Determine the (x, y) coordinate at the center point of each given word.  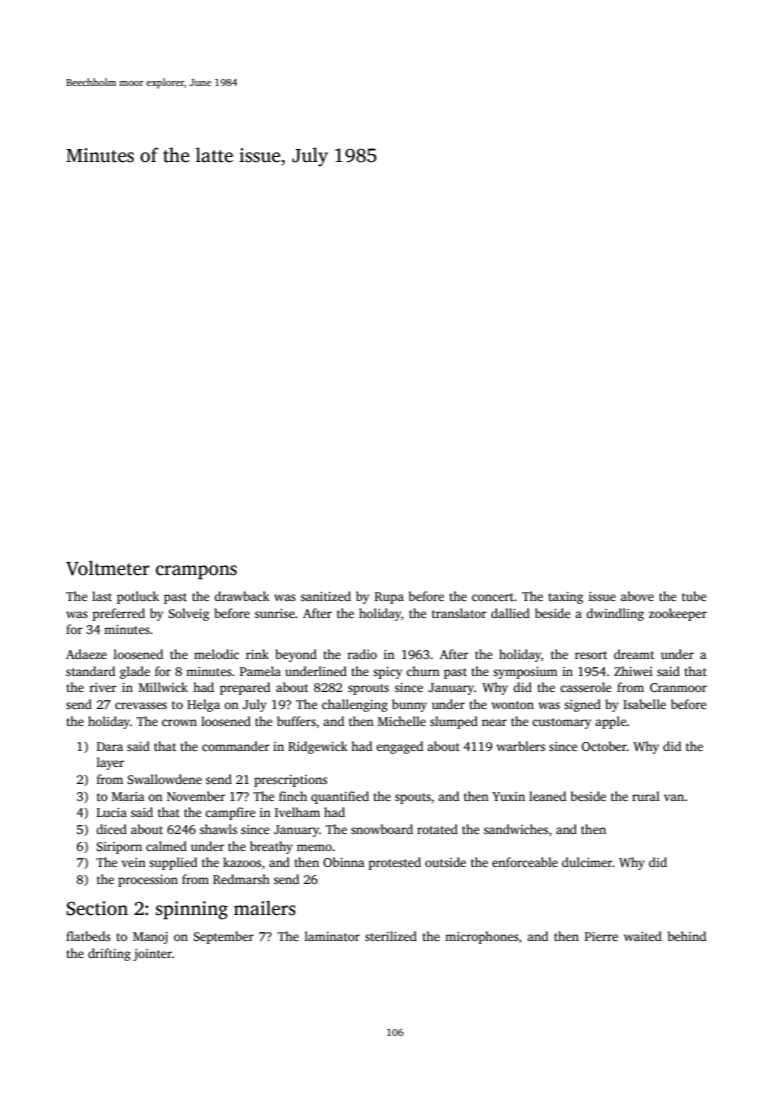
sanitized (326, 596)
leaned (547, 796)
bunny (409, 705)
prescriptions (290, 781)
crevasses (141, 705)
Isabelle (644, 704)
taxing (565, 598)
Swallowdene (164, 779)
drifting (109, 954)
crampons (196, 572)
